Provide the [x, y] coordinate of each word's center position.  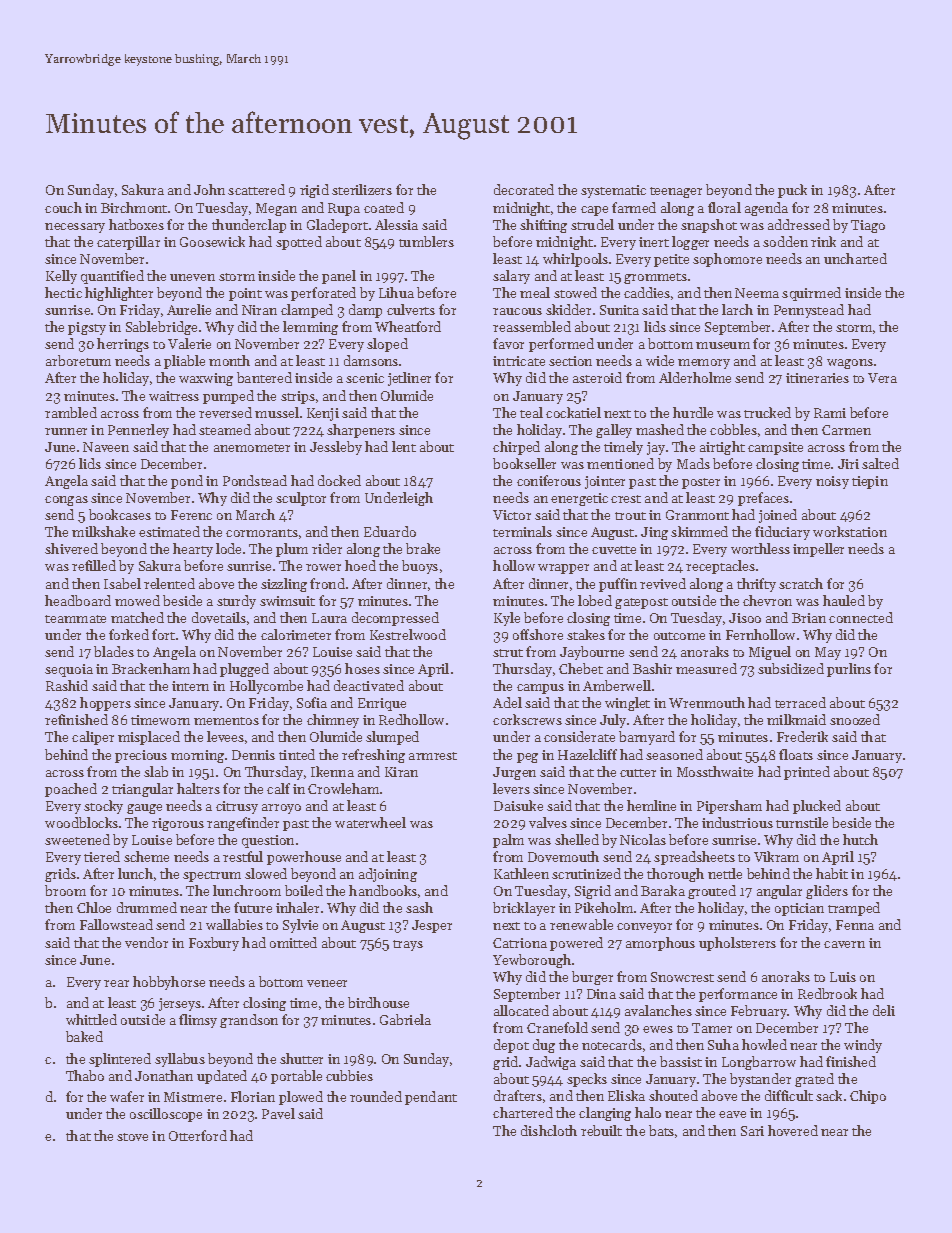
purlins [849, 670]
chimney [333, 721]
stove [132, 1137]
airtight [722, 448]
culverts [411, 309]
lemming [310, 328]
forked [129, 634]
